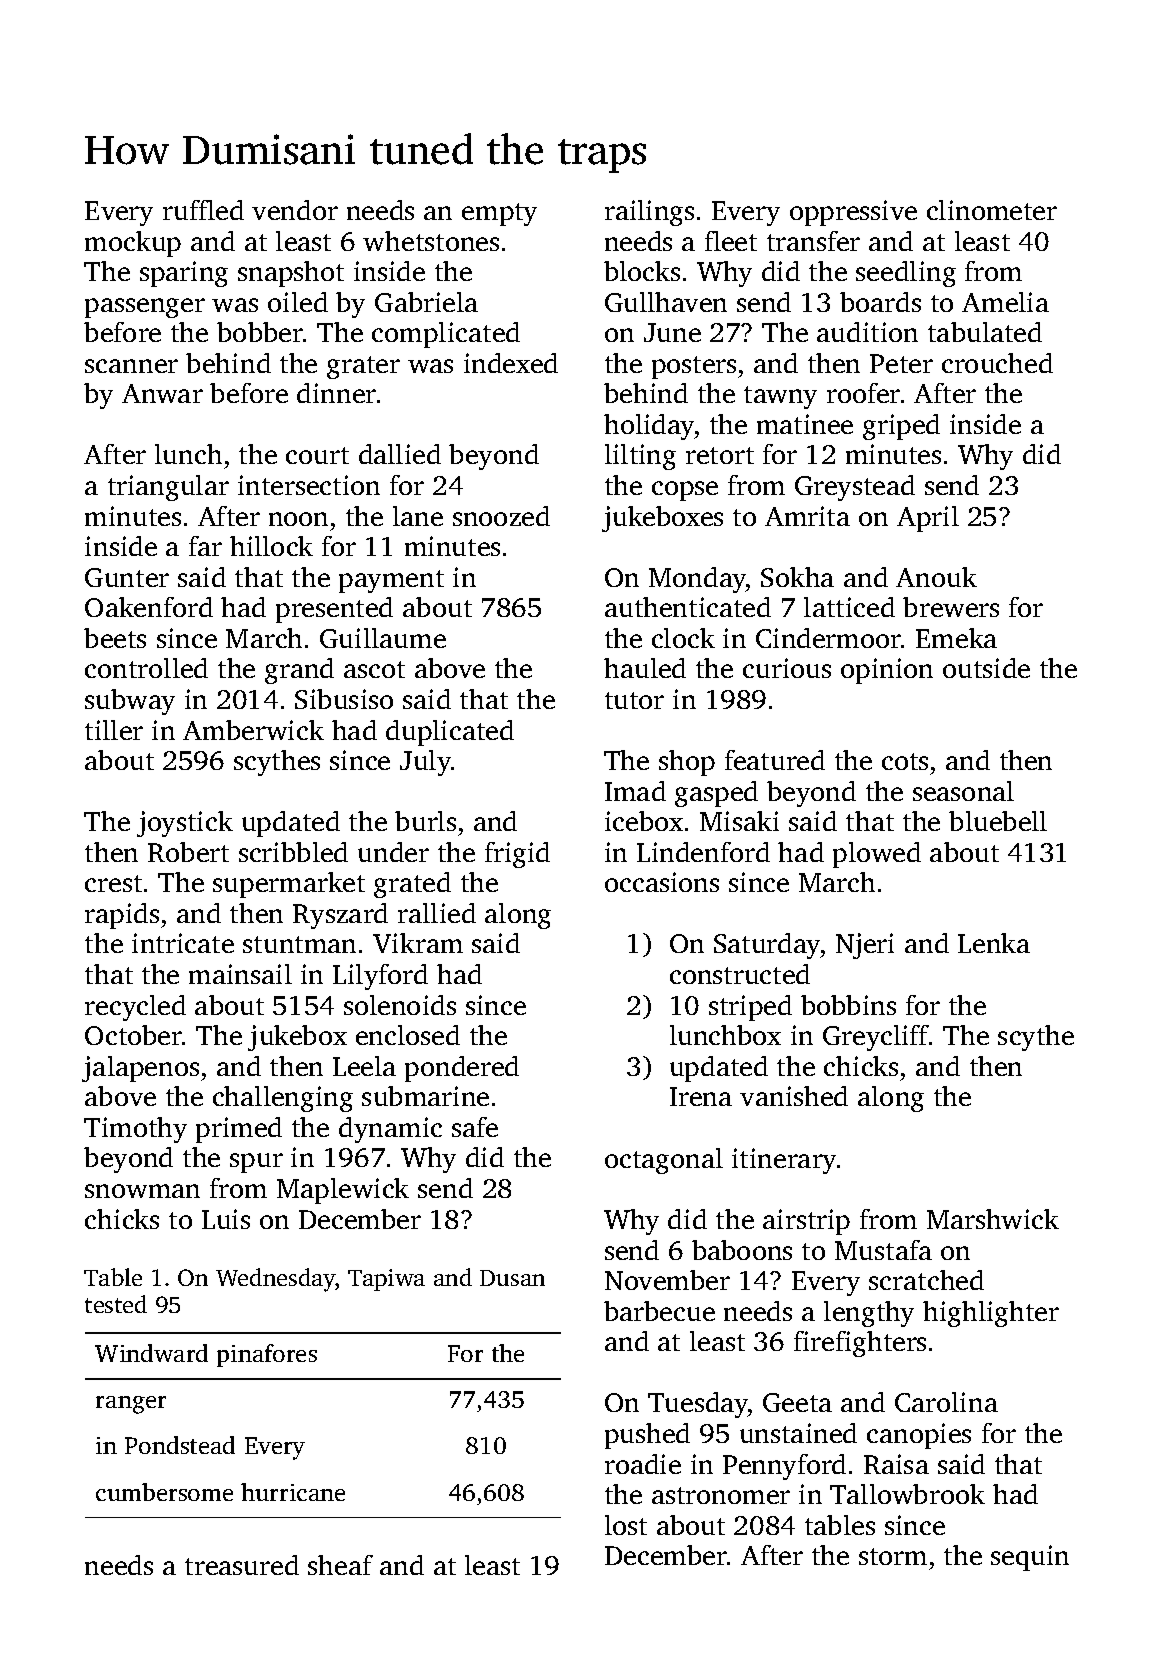  I want to click on sheaf, so click(340, 1565).
